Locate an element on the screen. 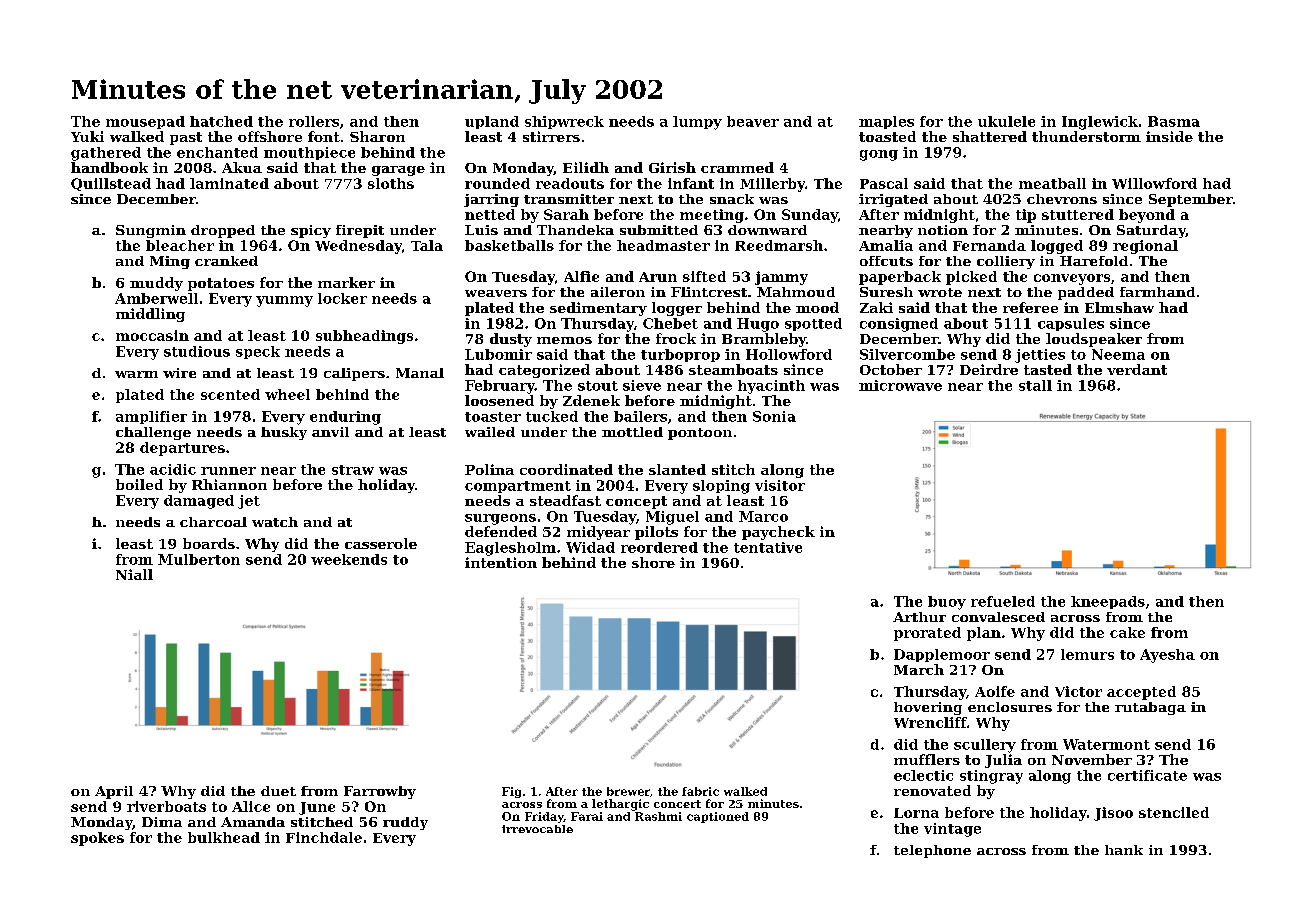  gong is located at coordinates (879, 155).
